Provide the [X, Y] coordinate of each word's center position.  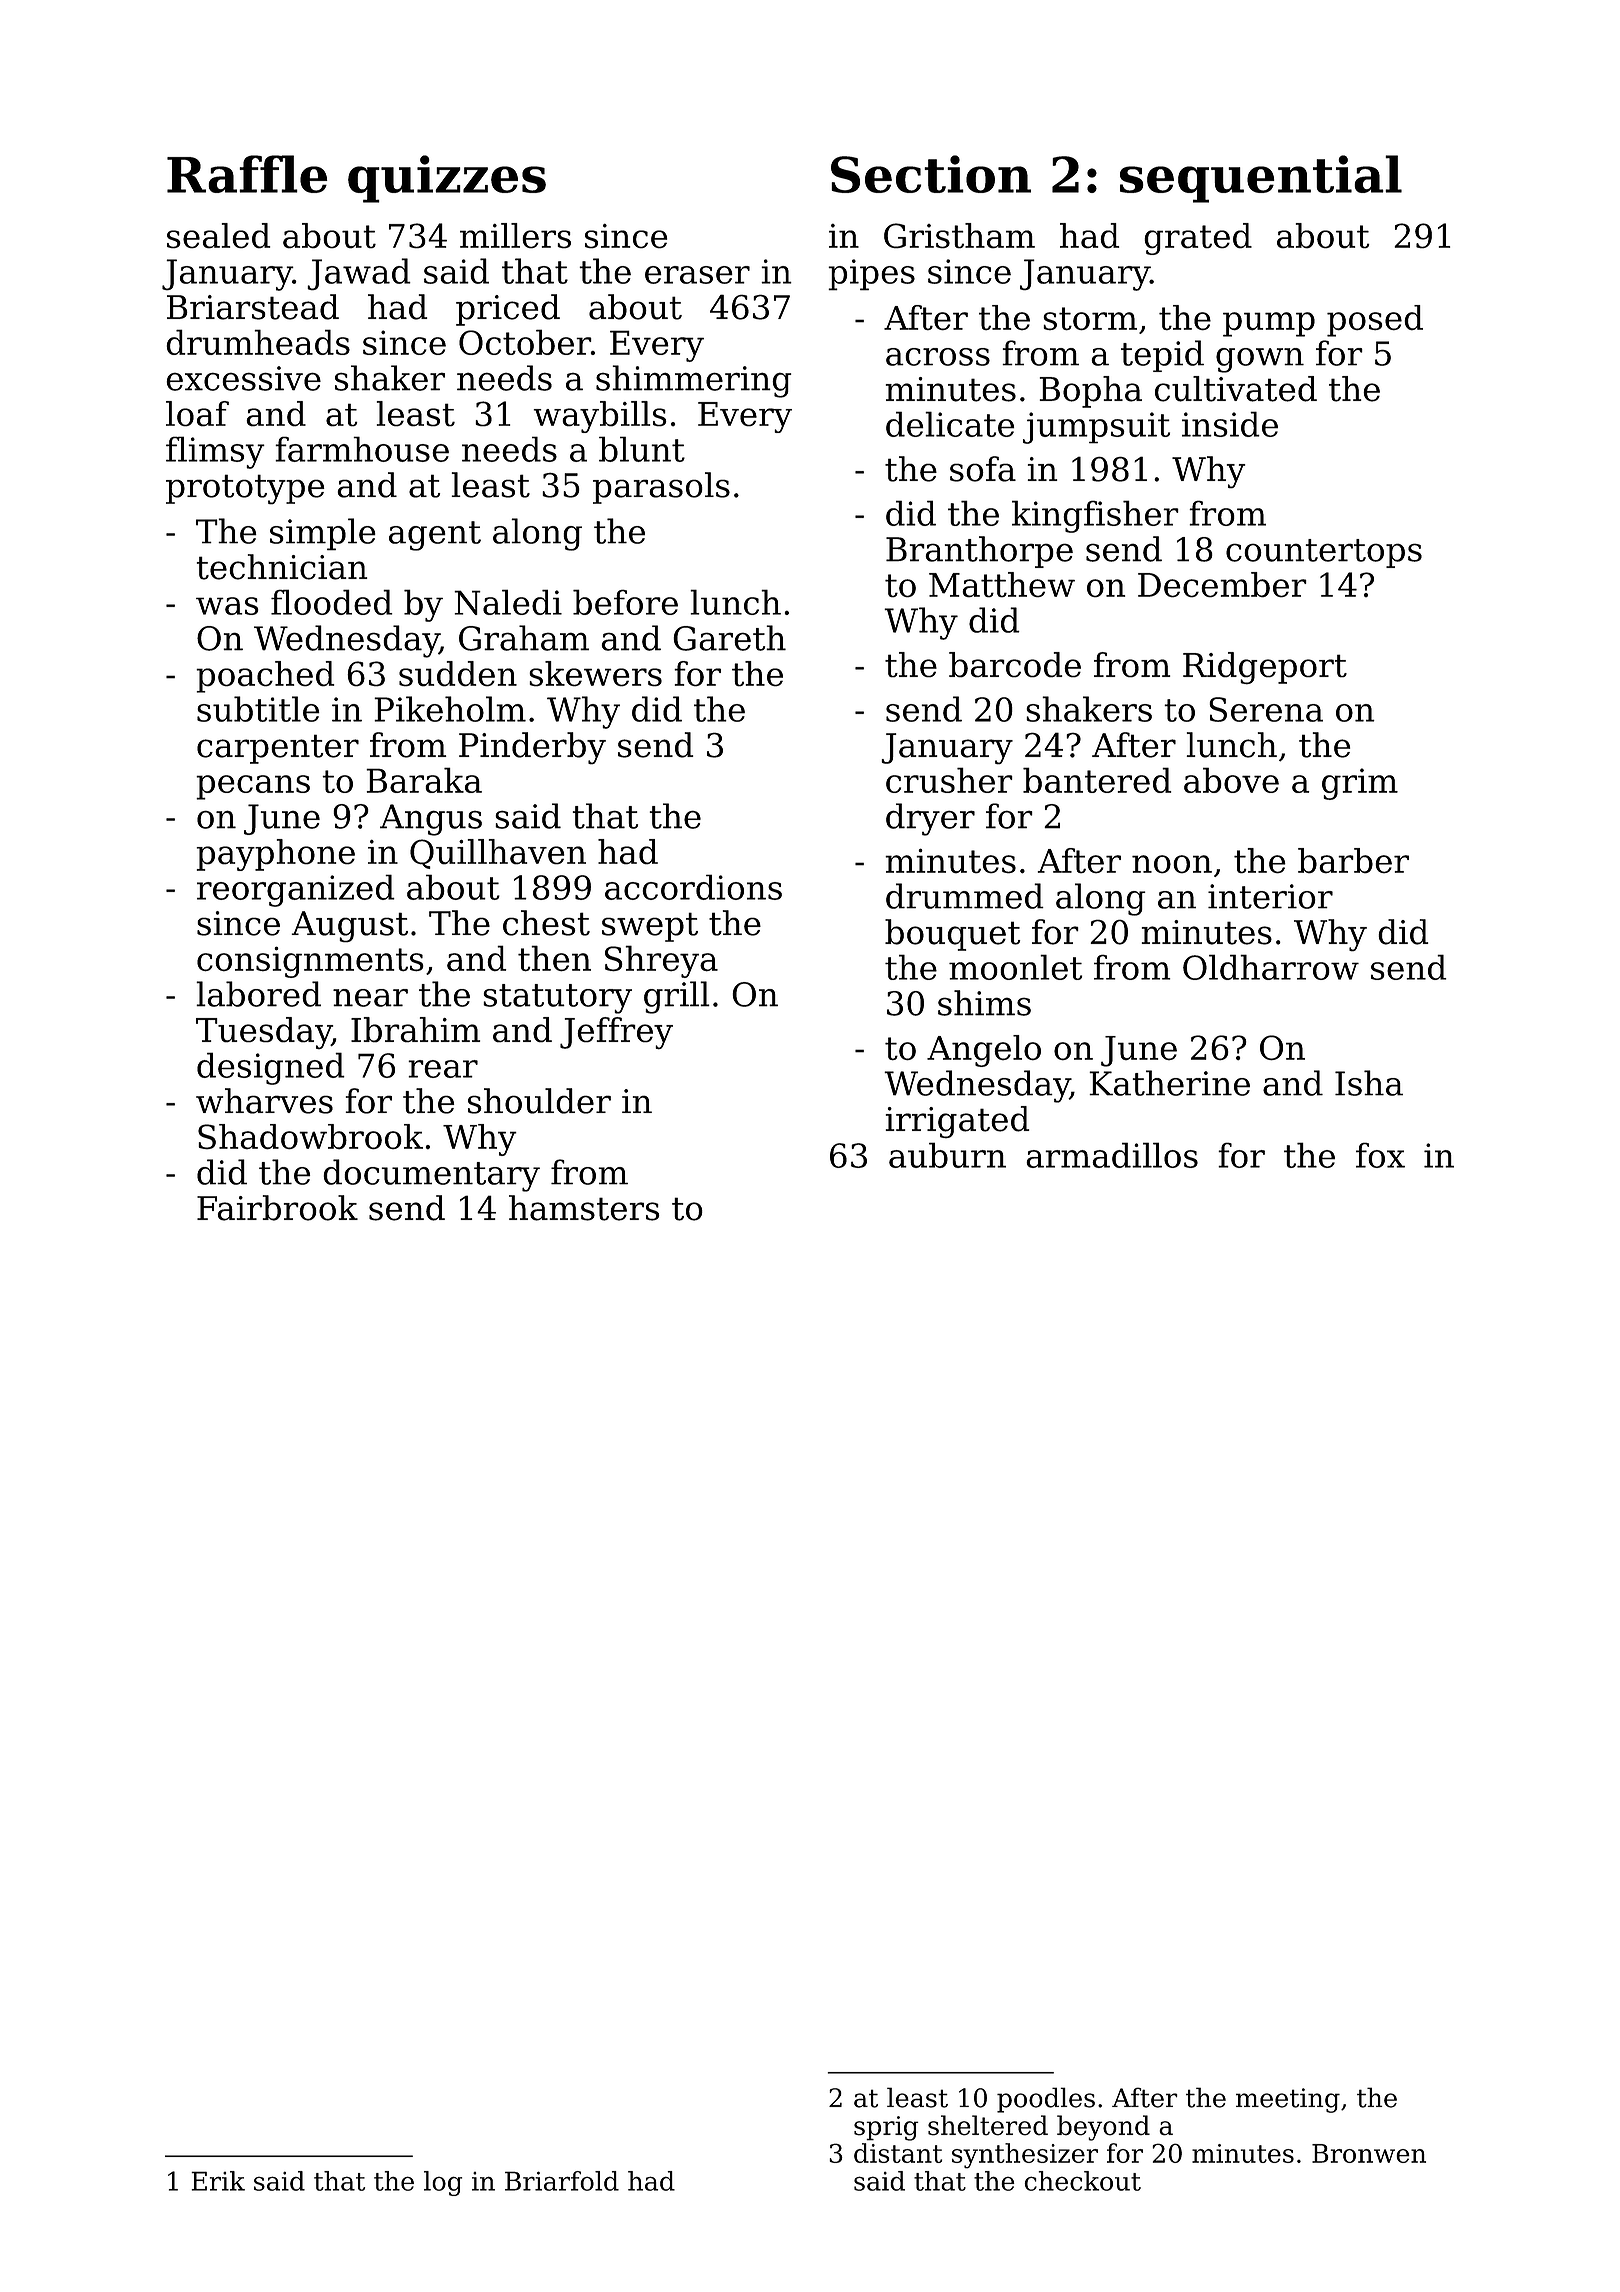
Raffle [247, 174]
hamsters [584, 1208]
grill [677, 997]
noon [1172, 864]
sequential [1261, 179]
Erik [218, 2181]
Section [931, 174]
